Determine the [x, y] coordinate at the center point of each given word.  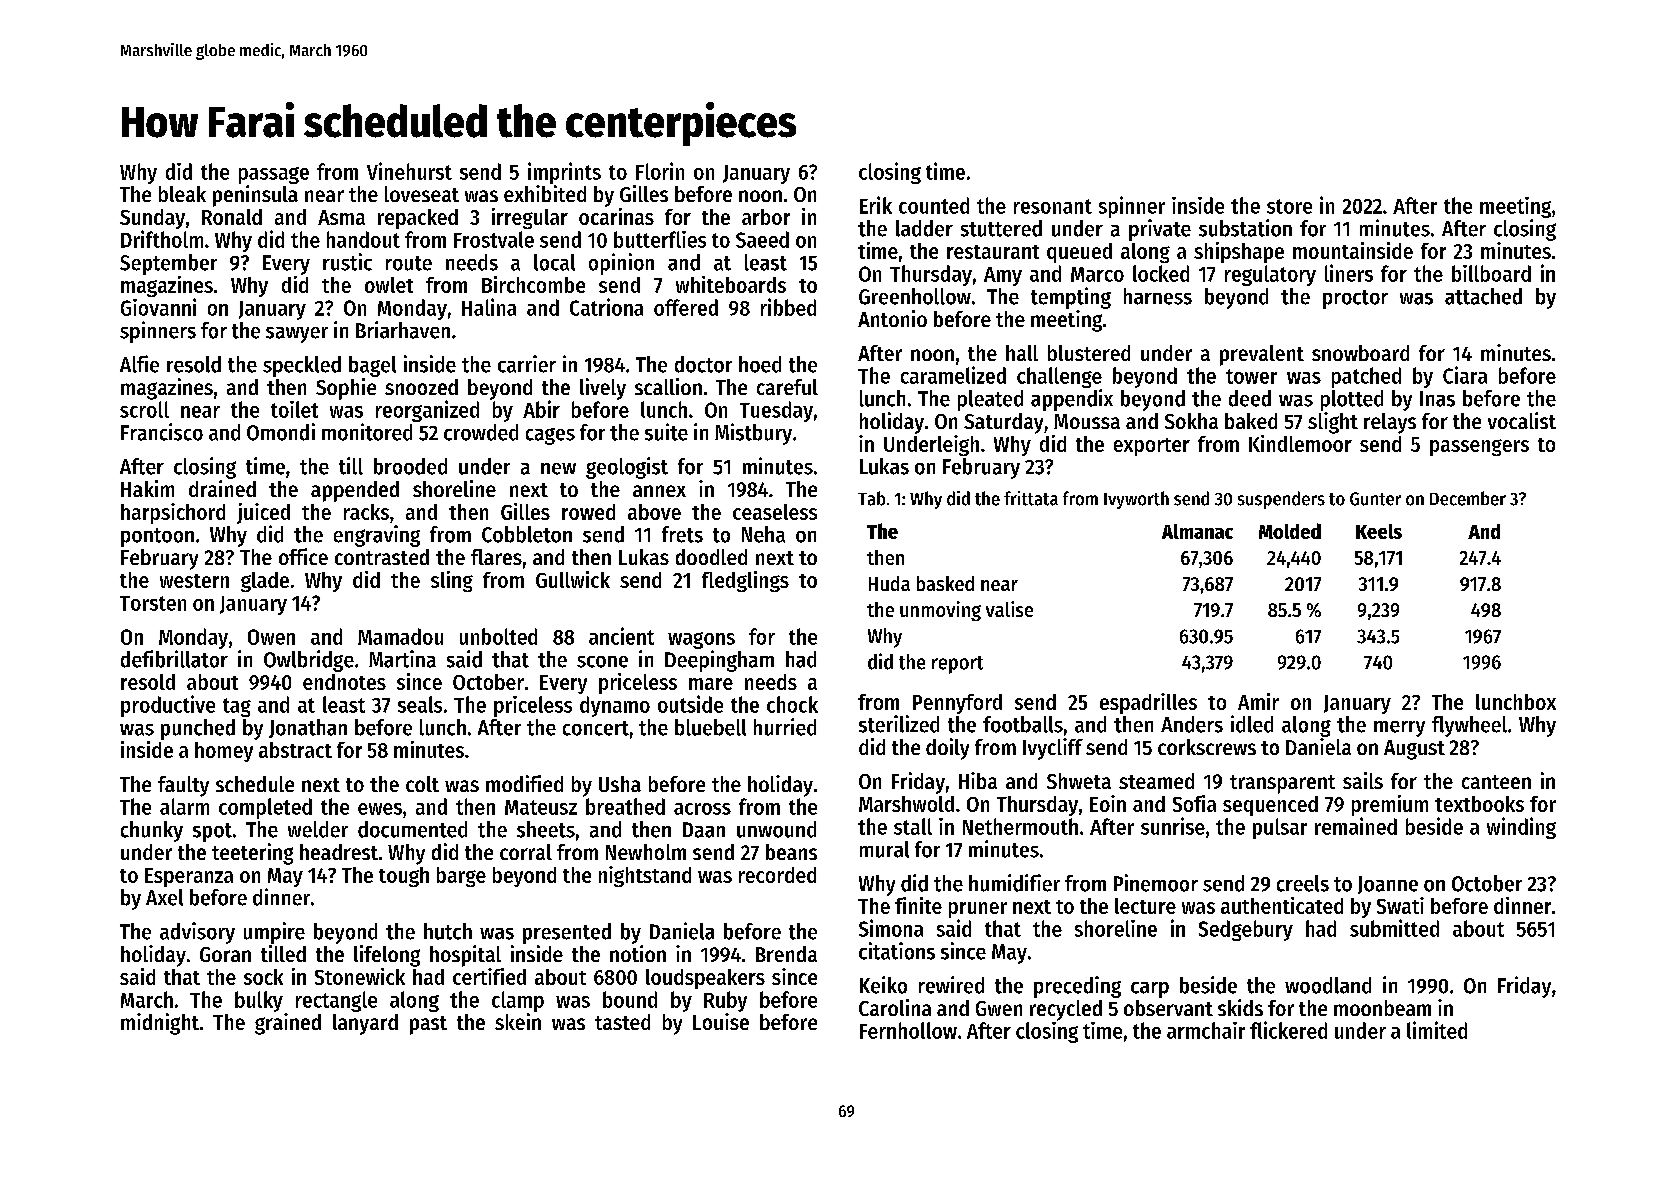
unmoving [940, 611]
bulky [259, 1001]
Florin [660, 171]
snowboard [1360, 353]
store [1289, 206]
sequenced [1270, 806]
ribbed [788, 307]
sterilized [899, 724]
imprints [564, 173]
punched [198, 729]
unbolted [498, 636]
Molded [1290, 531]
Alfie [139, 364]
